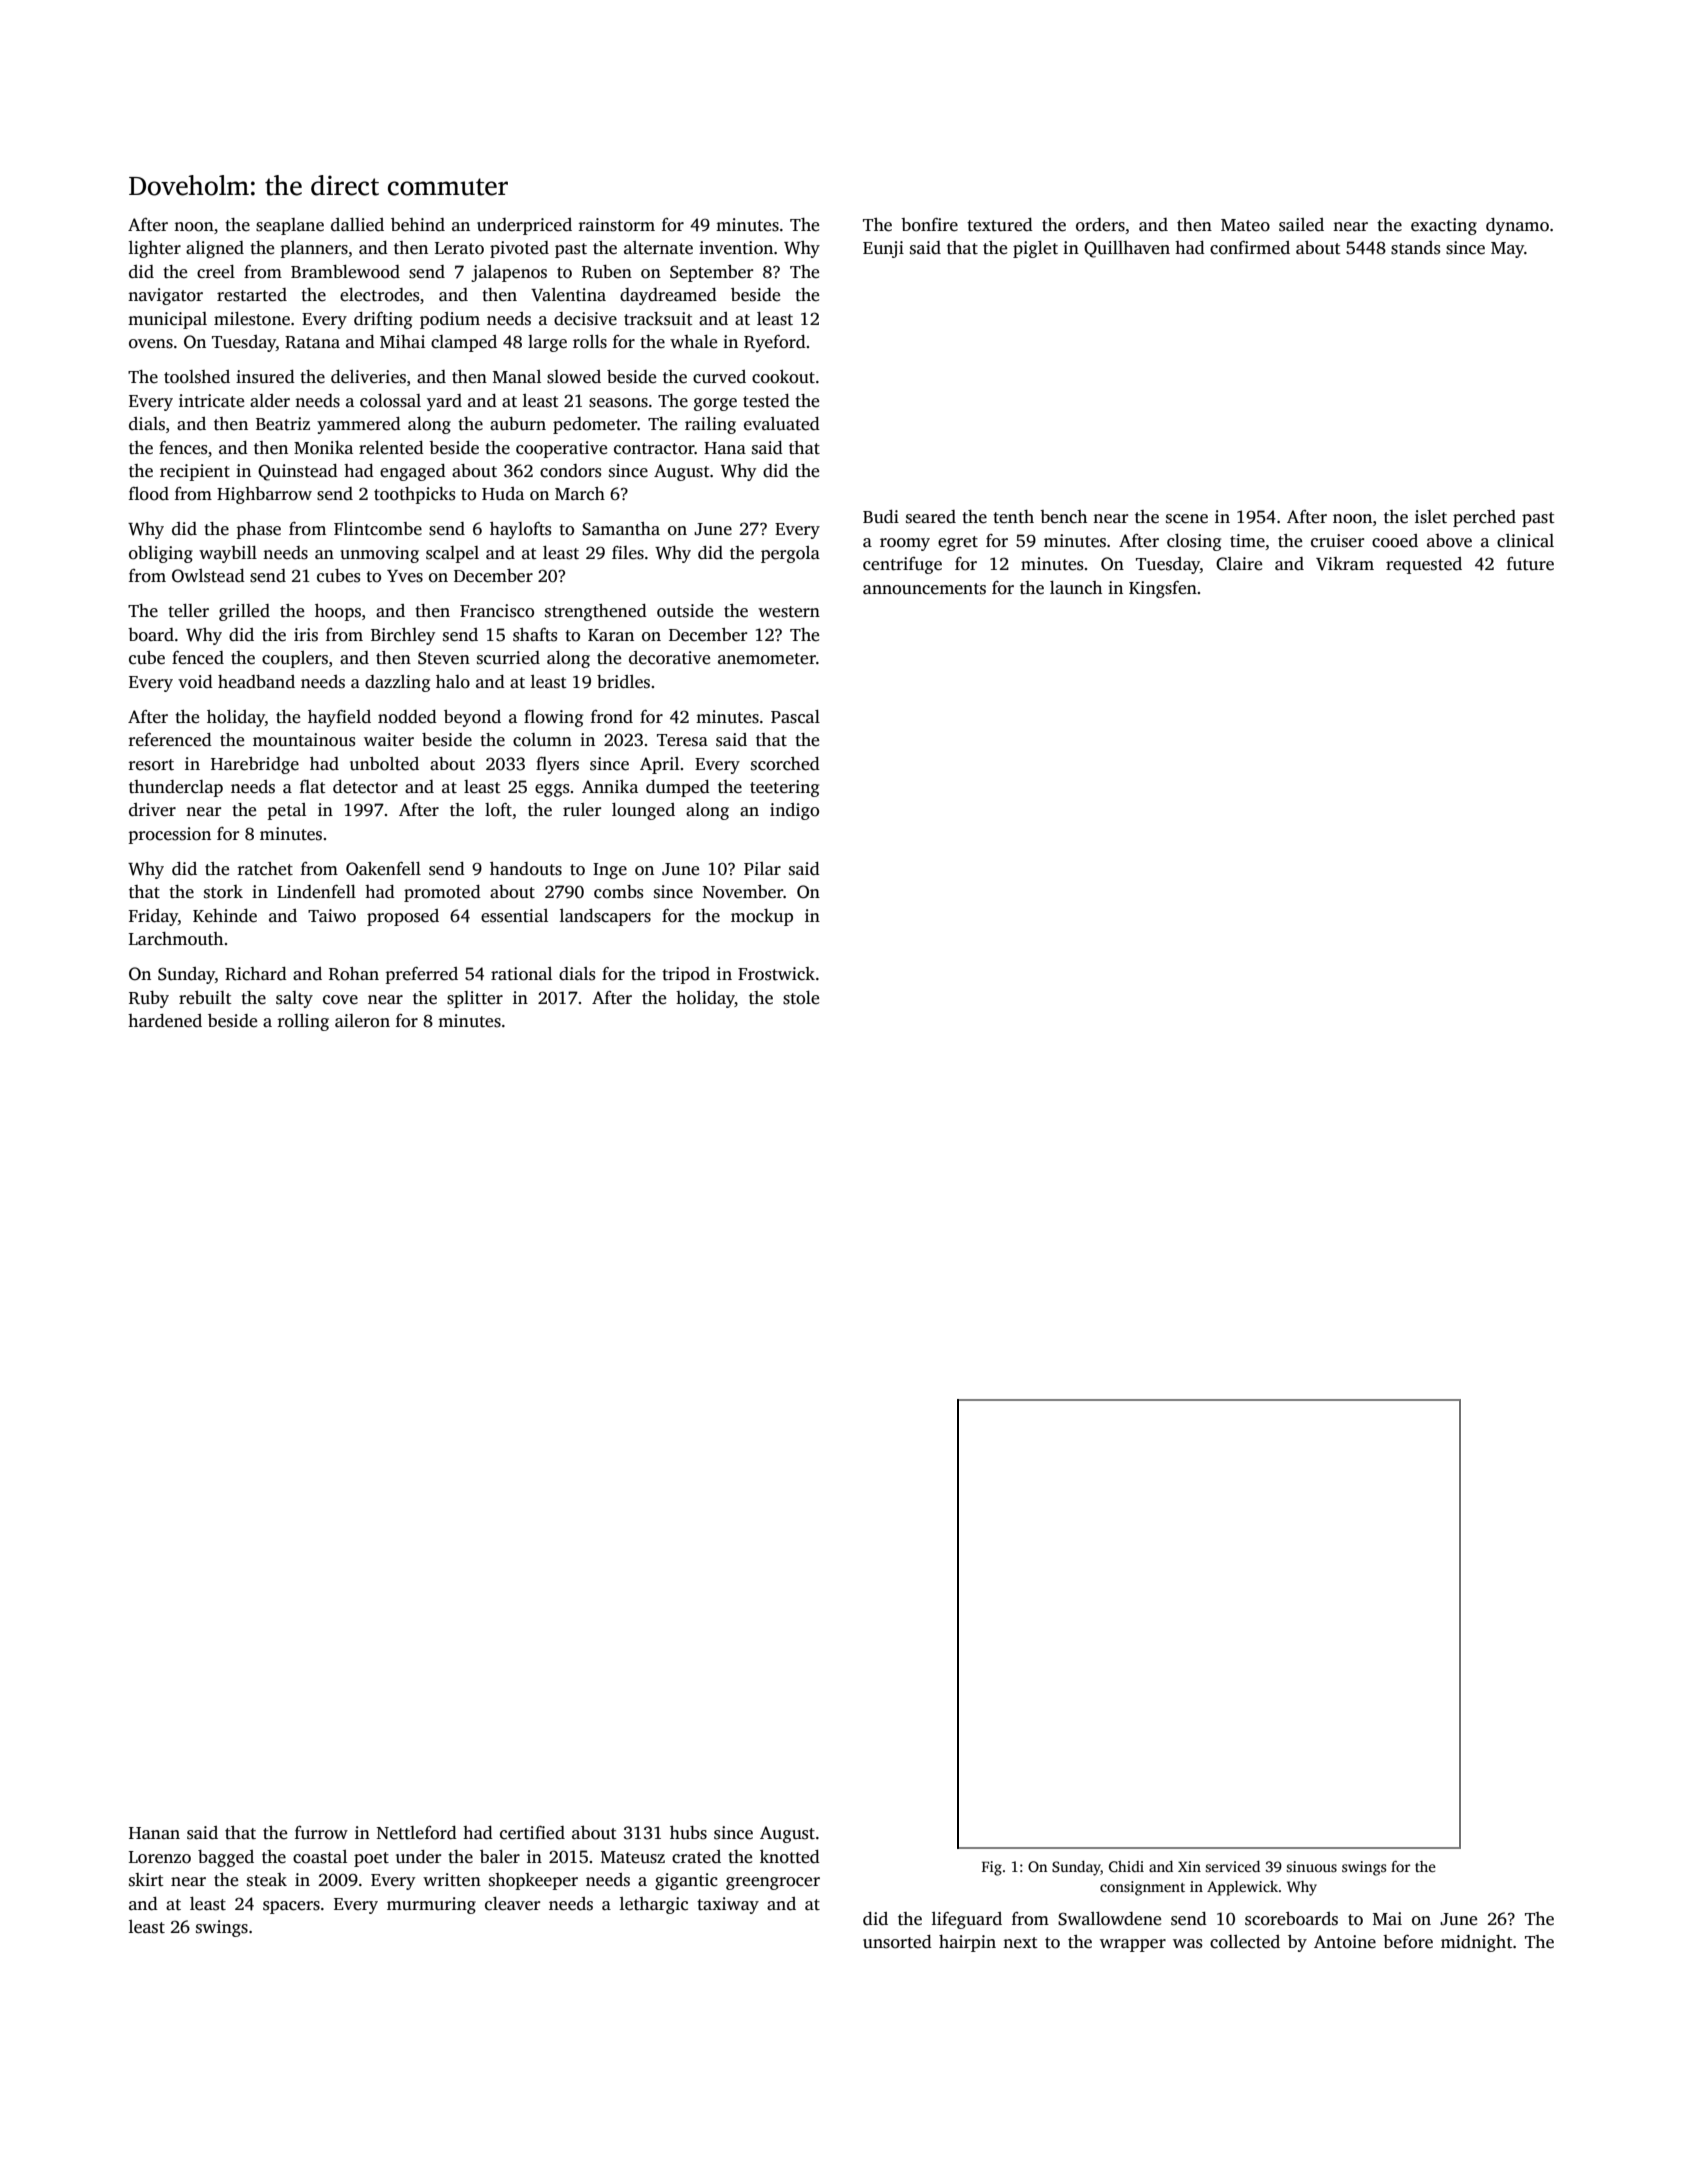 The height and width of the image is (2178, 1683). I want to click on Eunji, so click(883, 249).
